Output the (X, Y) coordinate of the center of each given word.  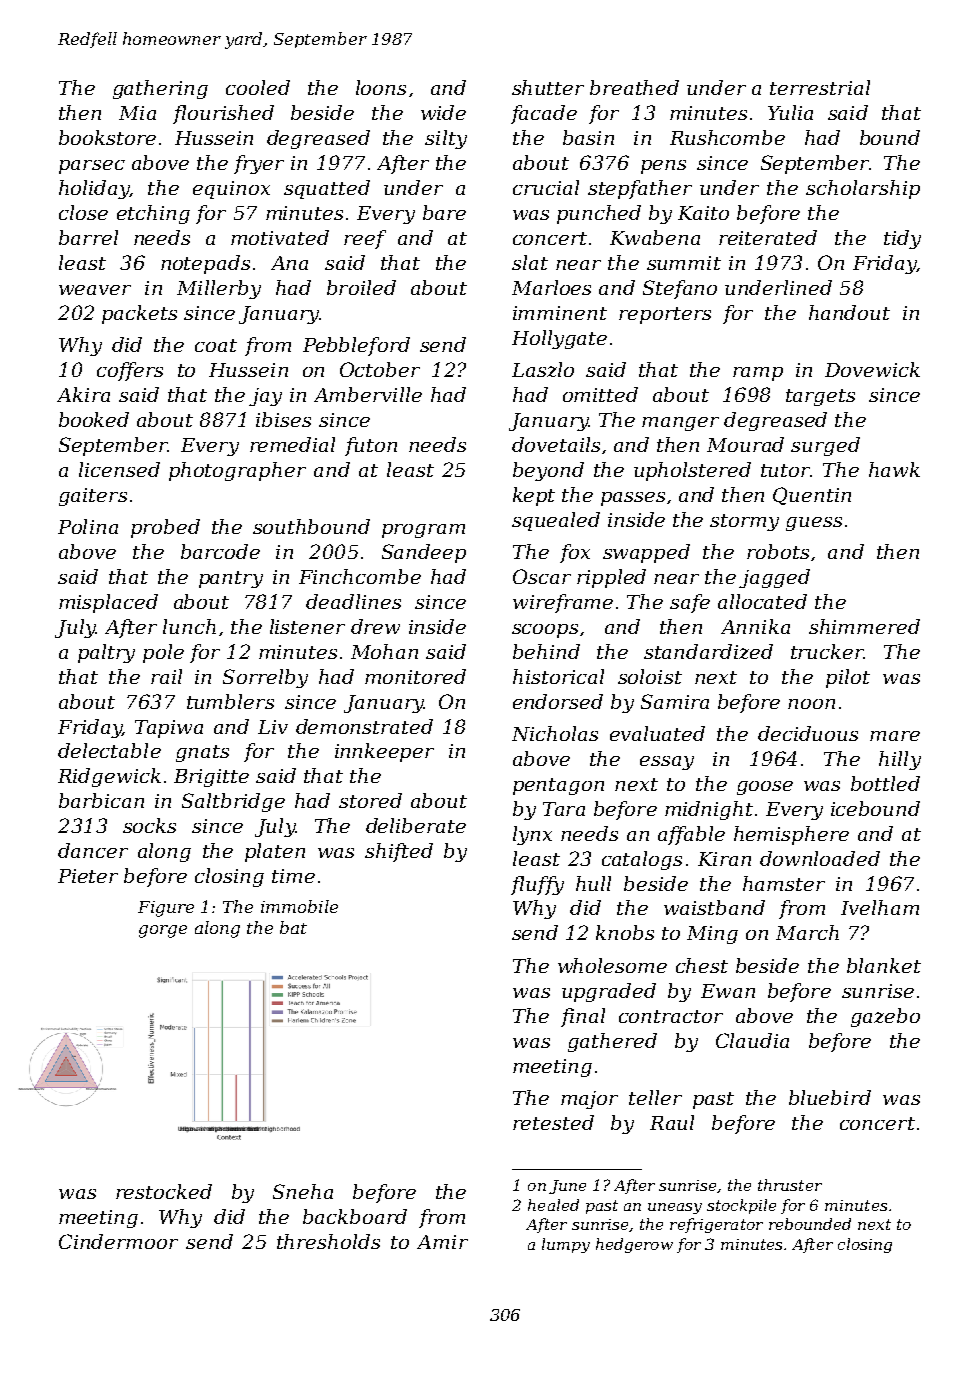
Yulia (790, 112)
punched (599, 214)
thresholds (328, 1241)
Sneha (303, 1191)
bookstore (107, 137)
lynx (532, 835)
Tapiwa (169, 729)
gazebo (885, 1017)
